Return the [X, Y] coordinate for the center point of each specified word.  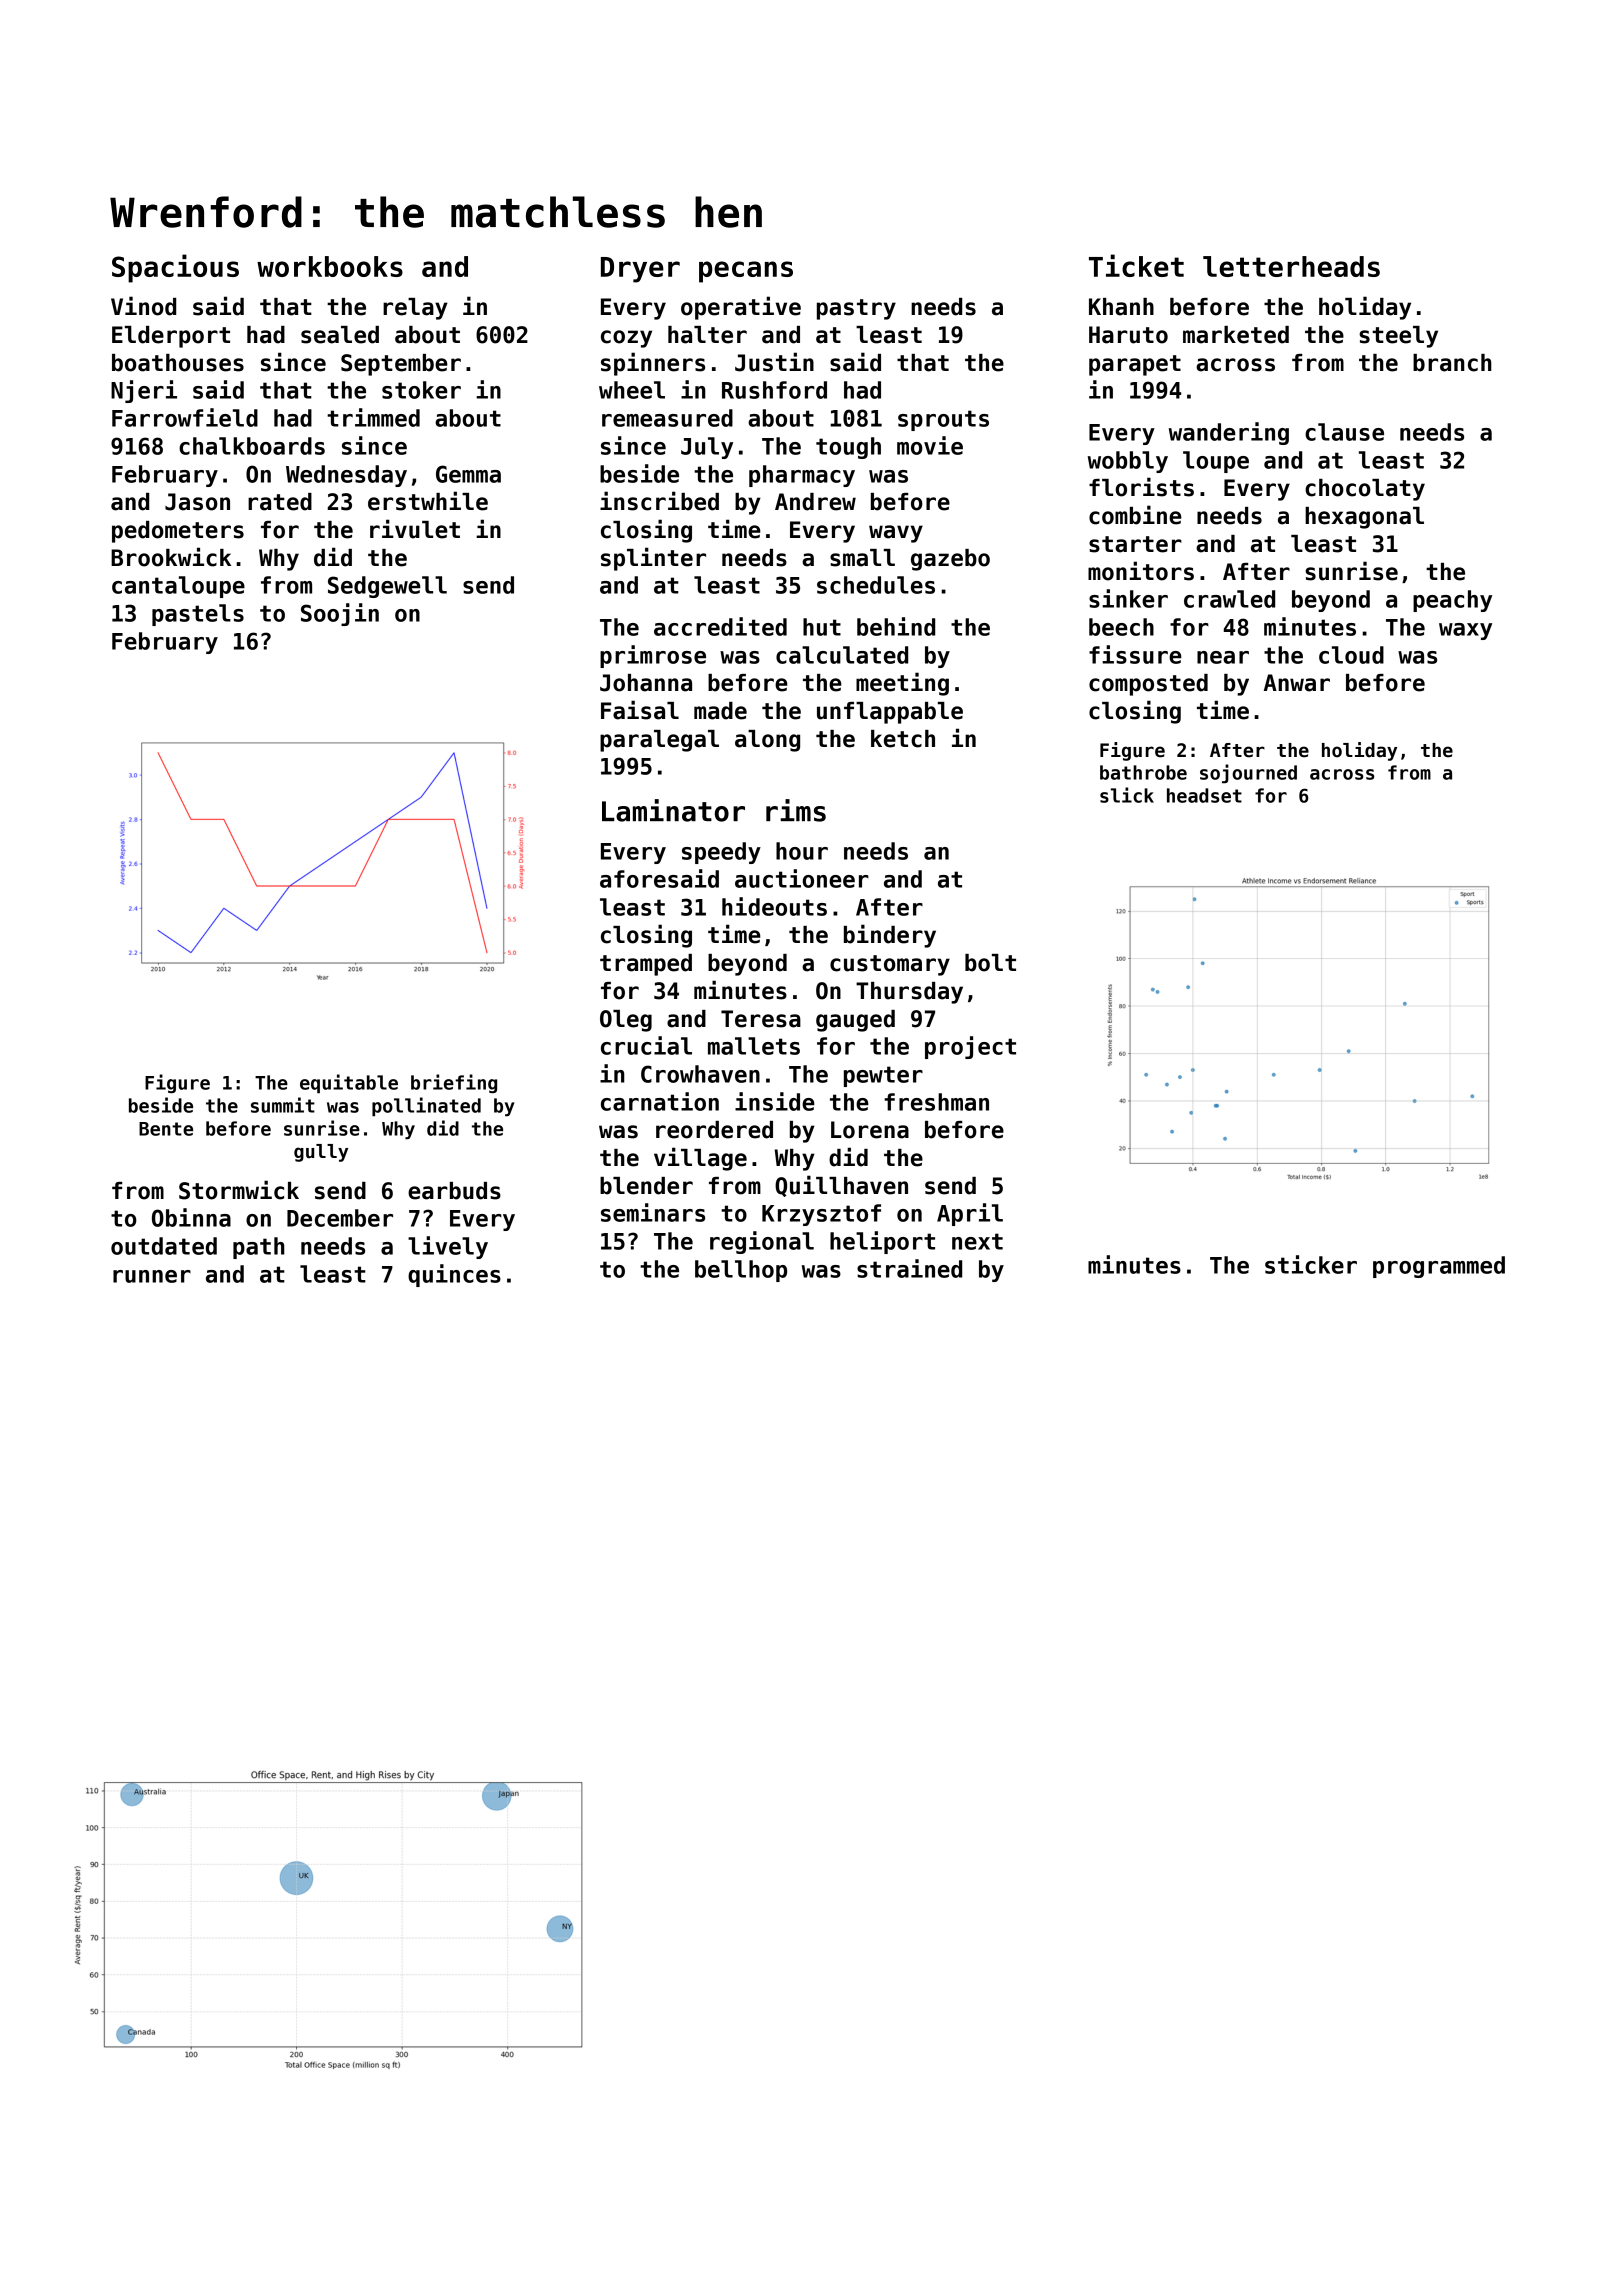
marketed [1236, 335]
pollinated [426, 1107]
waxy [1465, 631]
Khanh [1121, 307]
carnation [660, 1101]
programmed [1439, 1267]
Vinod [143, 306]
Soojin [340, 614]
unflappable [890, 713]
